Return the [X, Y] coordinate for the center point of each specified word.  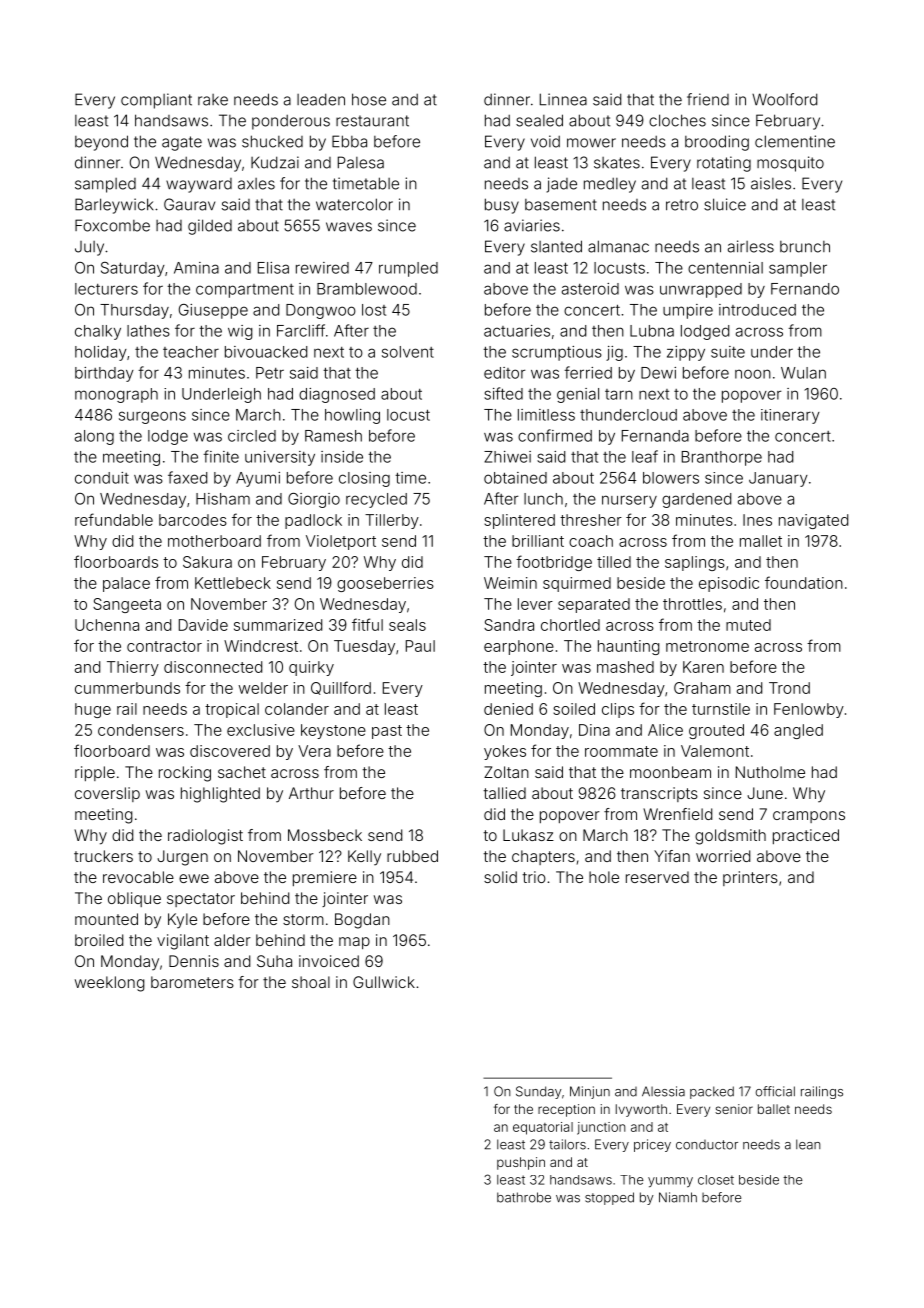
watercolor [354, 204]
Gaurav [189, 204]
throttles [692, 604]
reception [566, 1110]
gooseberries [385, 584]
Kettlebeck [233, 583]
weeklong [110, 984]
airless [751, 246]
